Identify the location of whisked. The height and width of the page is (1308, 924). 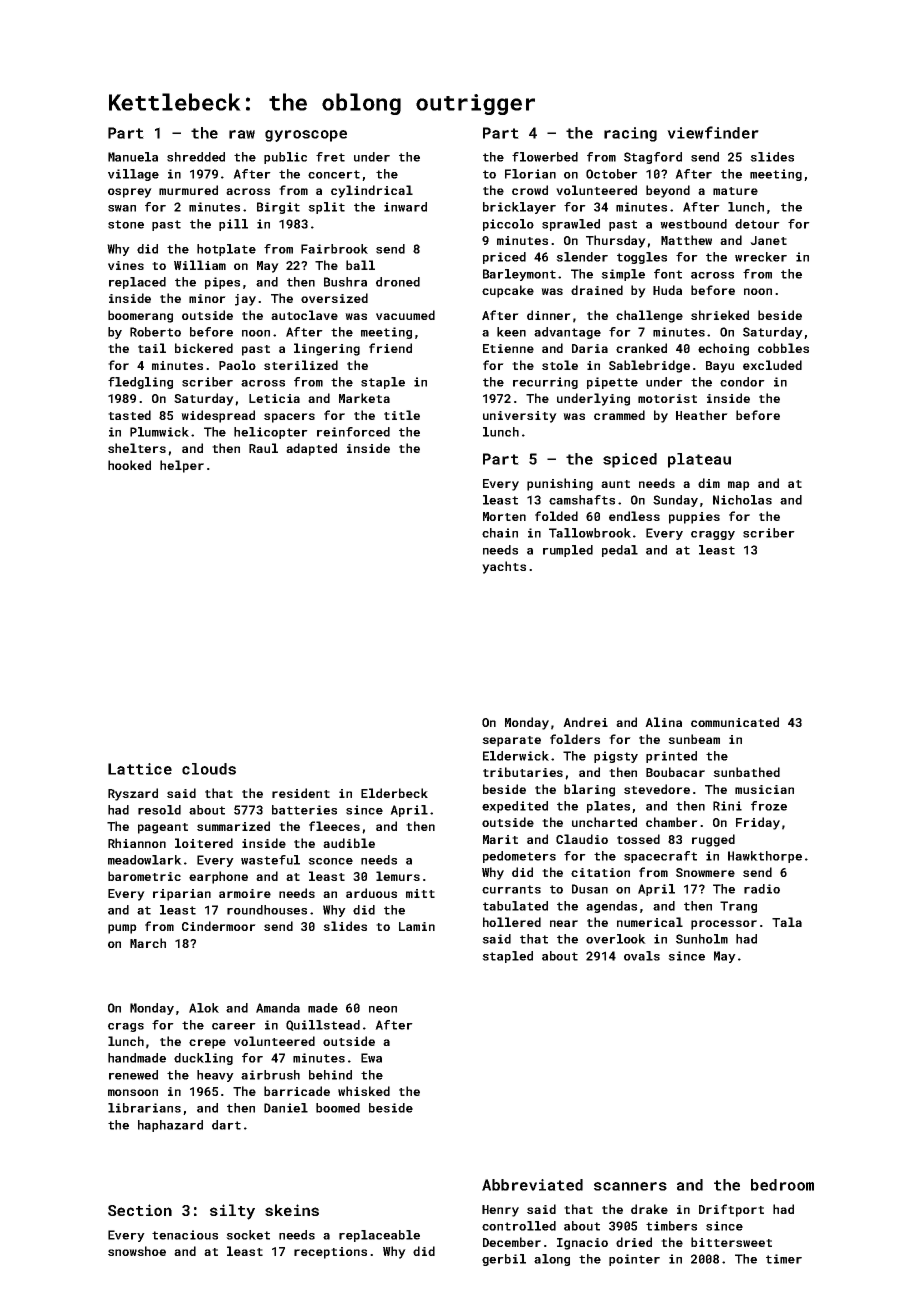
(364, 1091).
